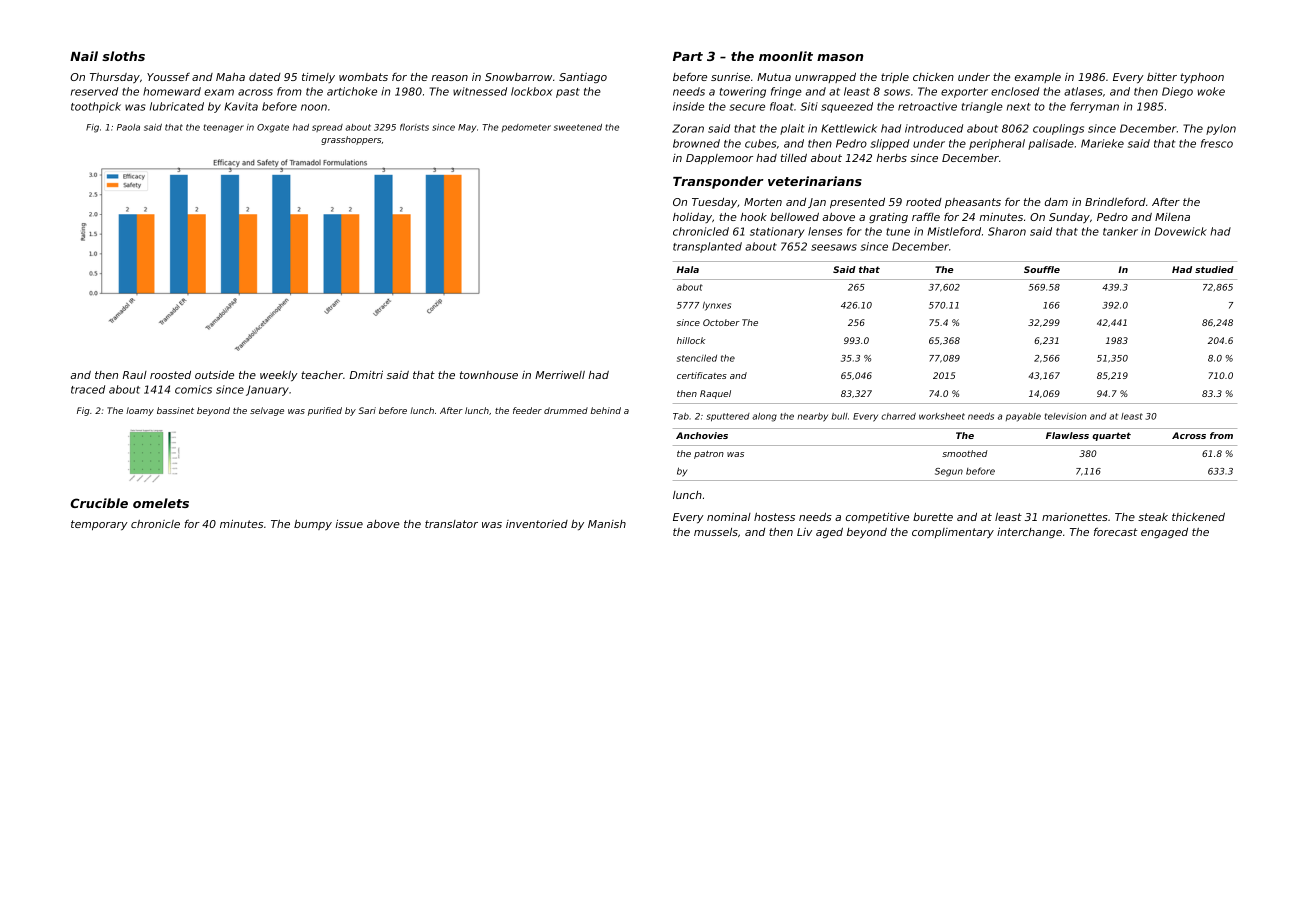  I want to click on sloths, so click(123, 56).
